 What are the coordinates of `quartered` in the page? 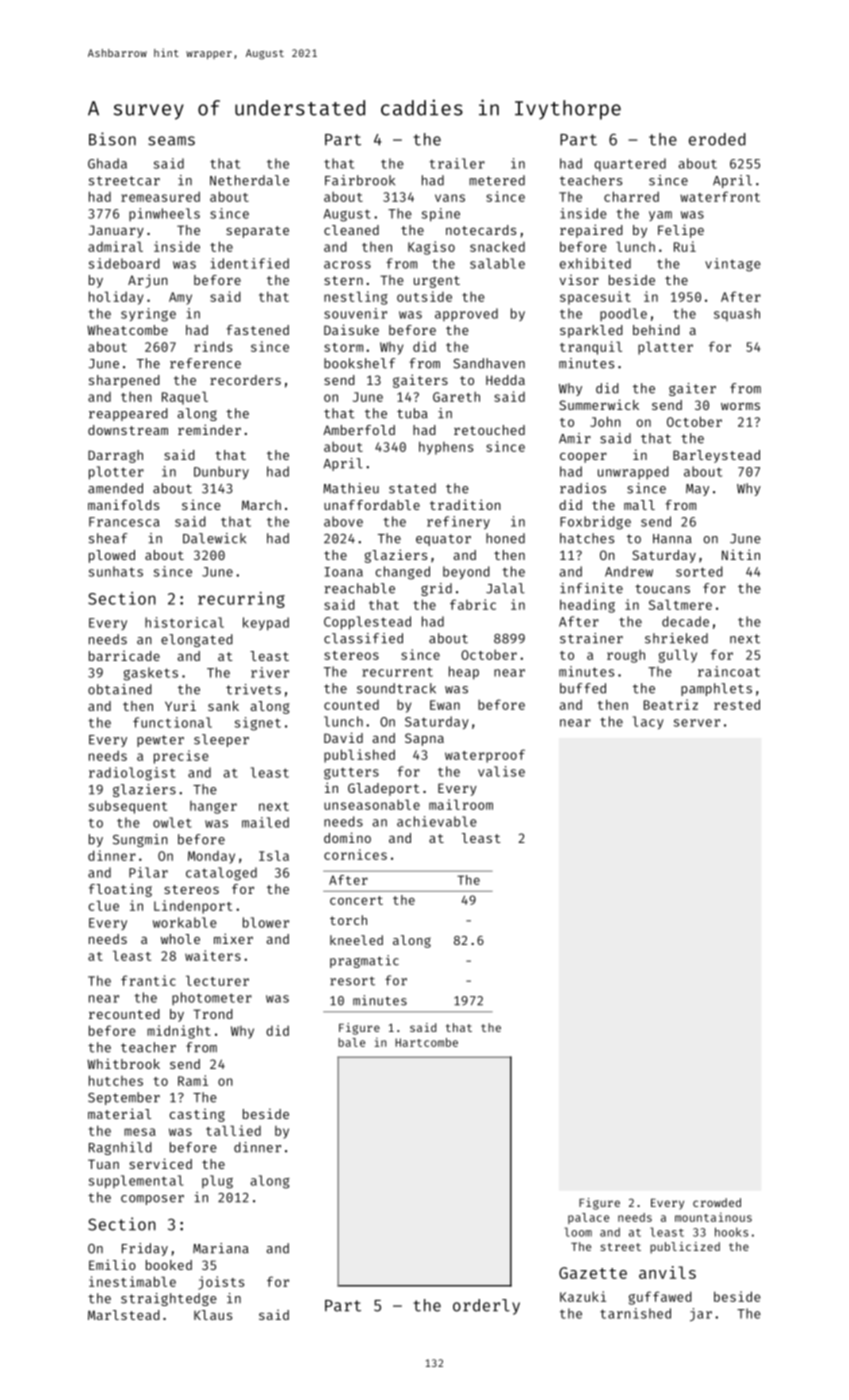 It's located at (630, 164).
